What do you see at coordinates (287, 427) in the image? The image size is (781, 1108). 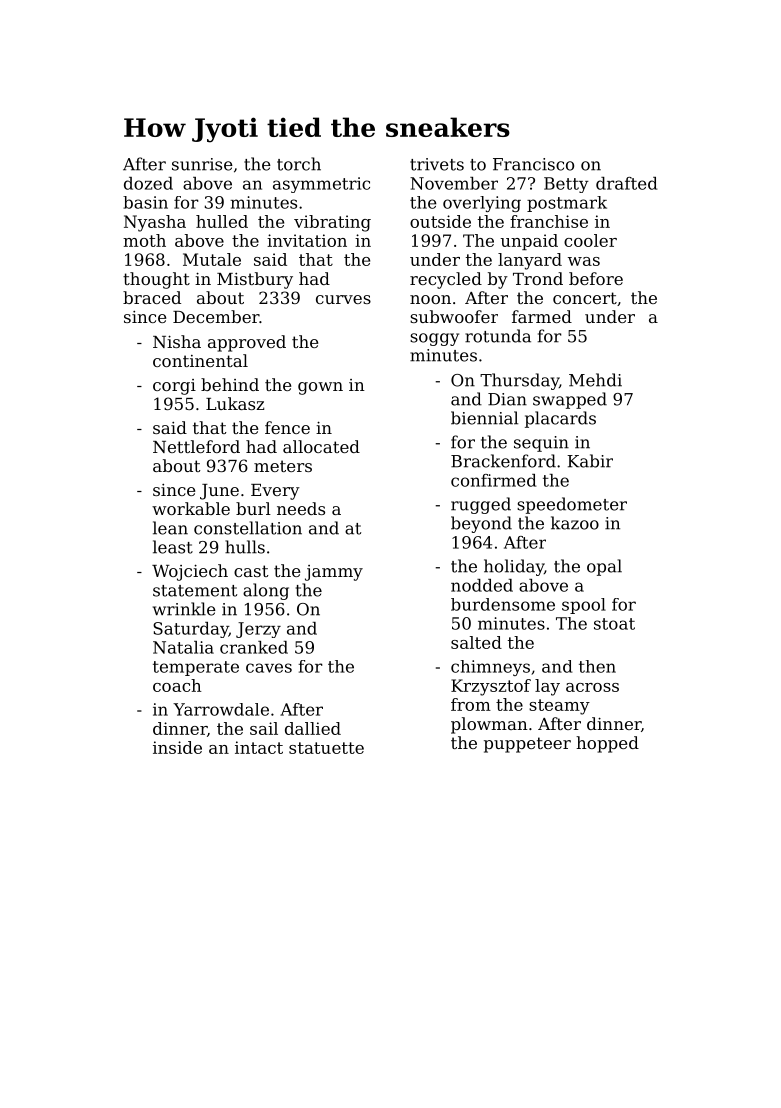 I see `fence` at bounding box center [287, 427].
